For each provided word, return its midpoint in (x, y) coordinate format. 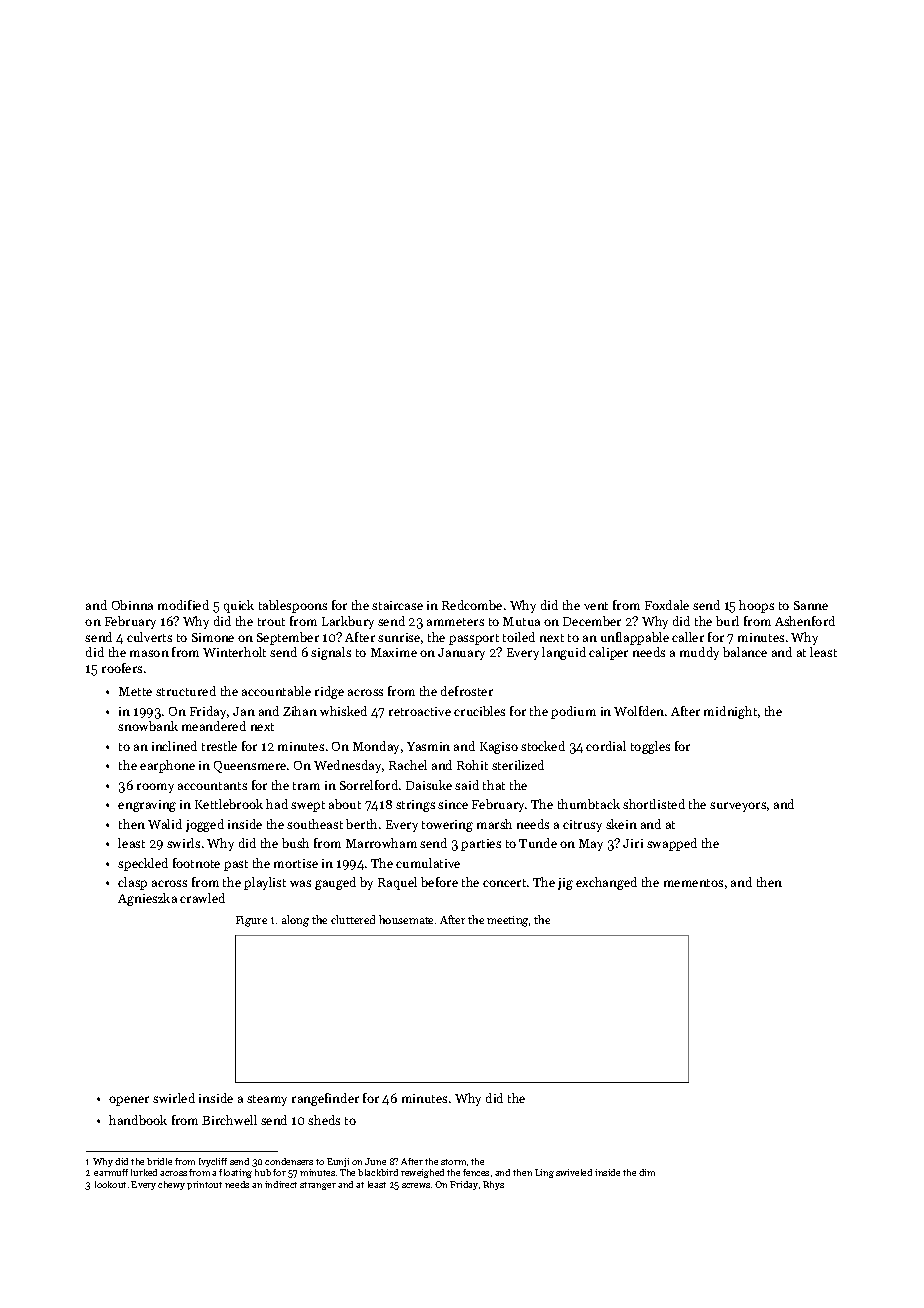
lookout (110, 1184)
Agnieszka (147, 899)
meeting (507, 921)
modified (183, 605)
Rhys (493, 1185)
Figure (251, 921)
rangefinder (325, 1099)
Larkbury (348, 622)
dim (647, 1172)
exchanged (606, 883)
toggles (650, 747)
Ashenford (805, 621)
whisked (343, 711)
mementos (693, 883)
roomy (155, 788)
